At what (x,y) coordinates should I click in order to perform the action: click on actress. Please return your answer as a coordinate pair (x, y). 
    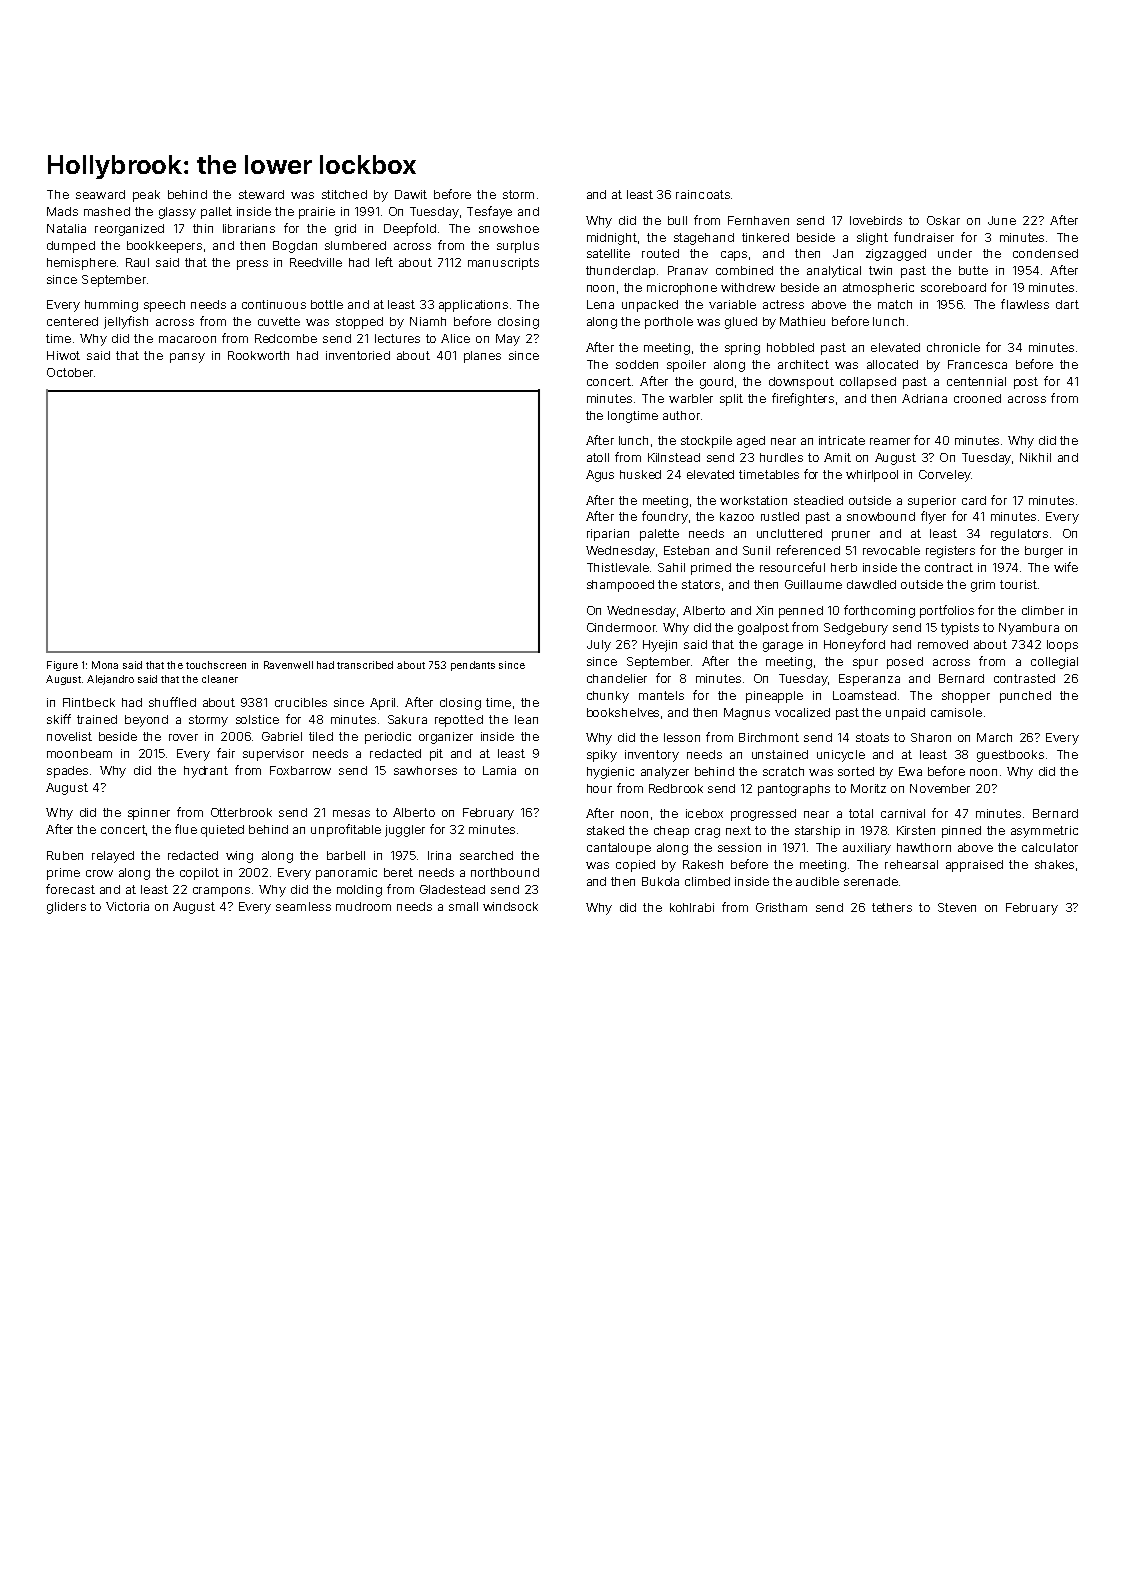
    Looking at the image, I should click on (783, 304).
